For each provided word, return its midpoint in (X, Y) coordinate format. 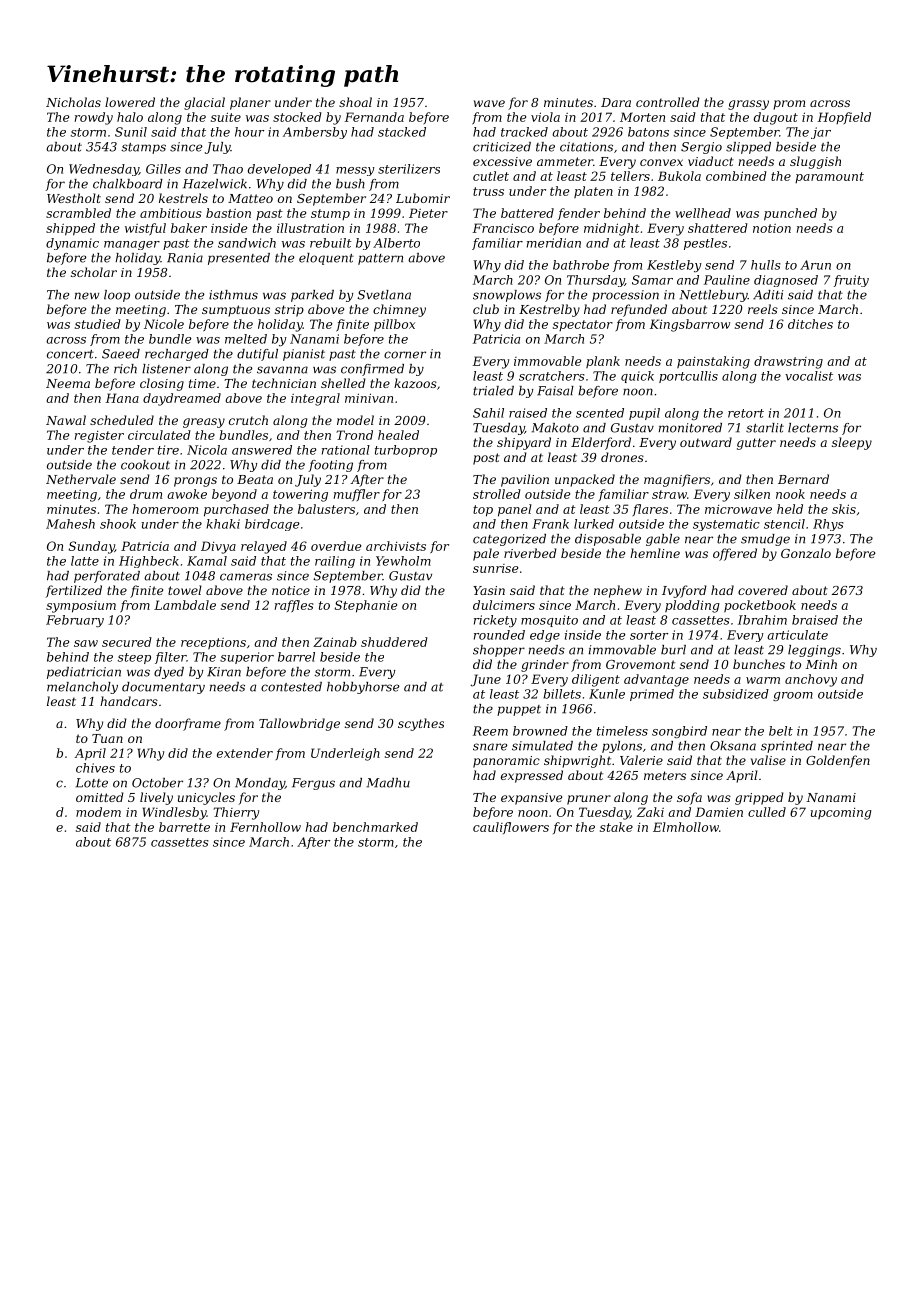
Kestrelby (549, 310)
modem (98, 812)
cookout (145, 465)
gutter (756, 444)
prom (789, 105)
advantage (656, 680)
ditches (810, 324)
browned (540, 731)
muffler (357, 495)
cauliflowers (511, 828)
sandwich (247, 243)
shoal (355, 102)
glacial (204, 103)
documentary (163, 688)
